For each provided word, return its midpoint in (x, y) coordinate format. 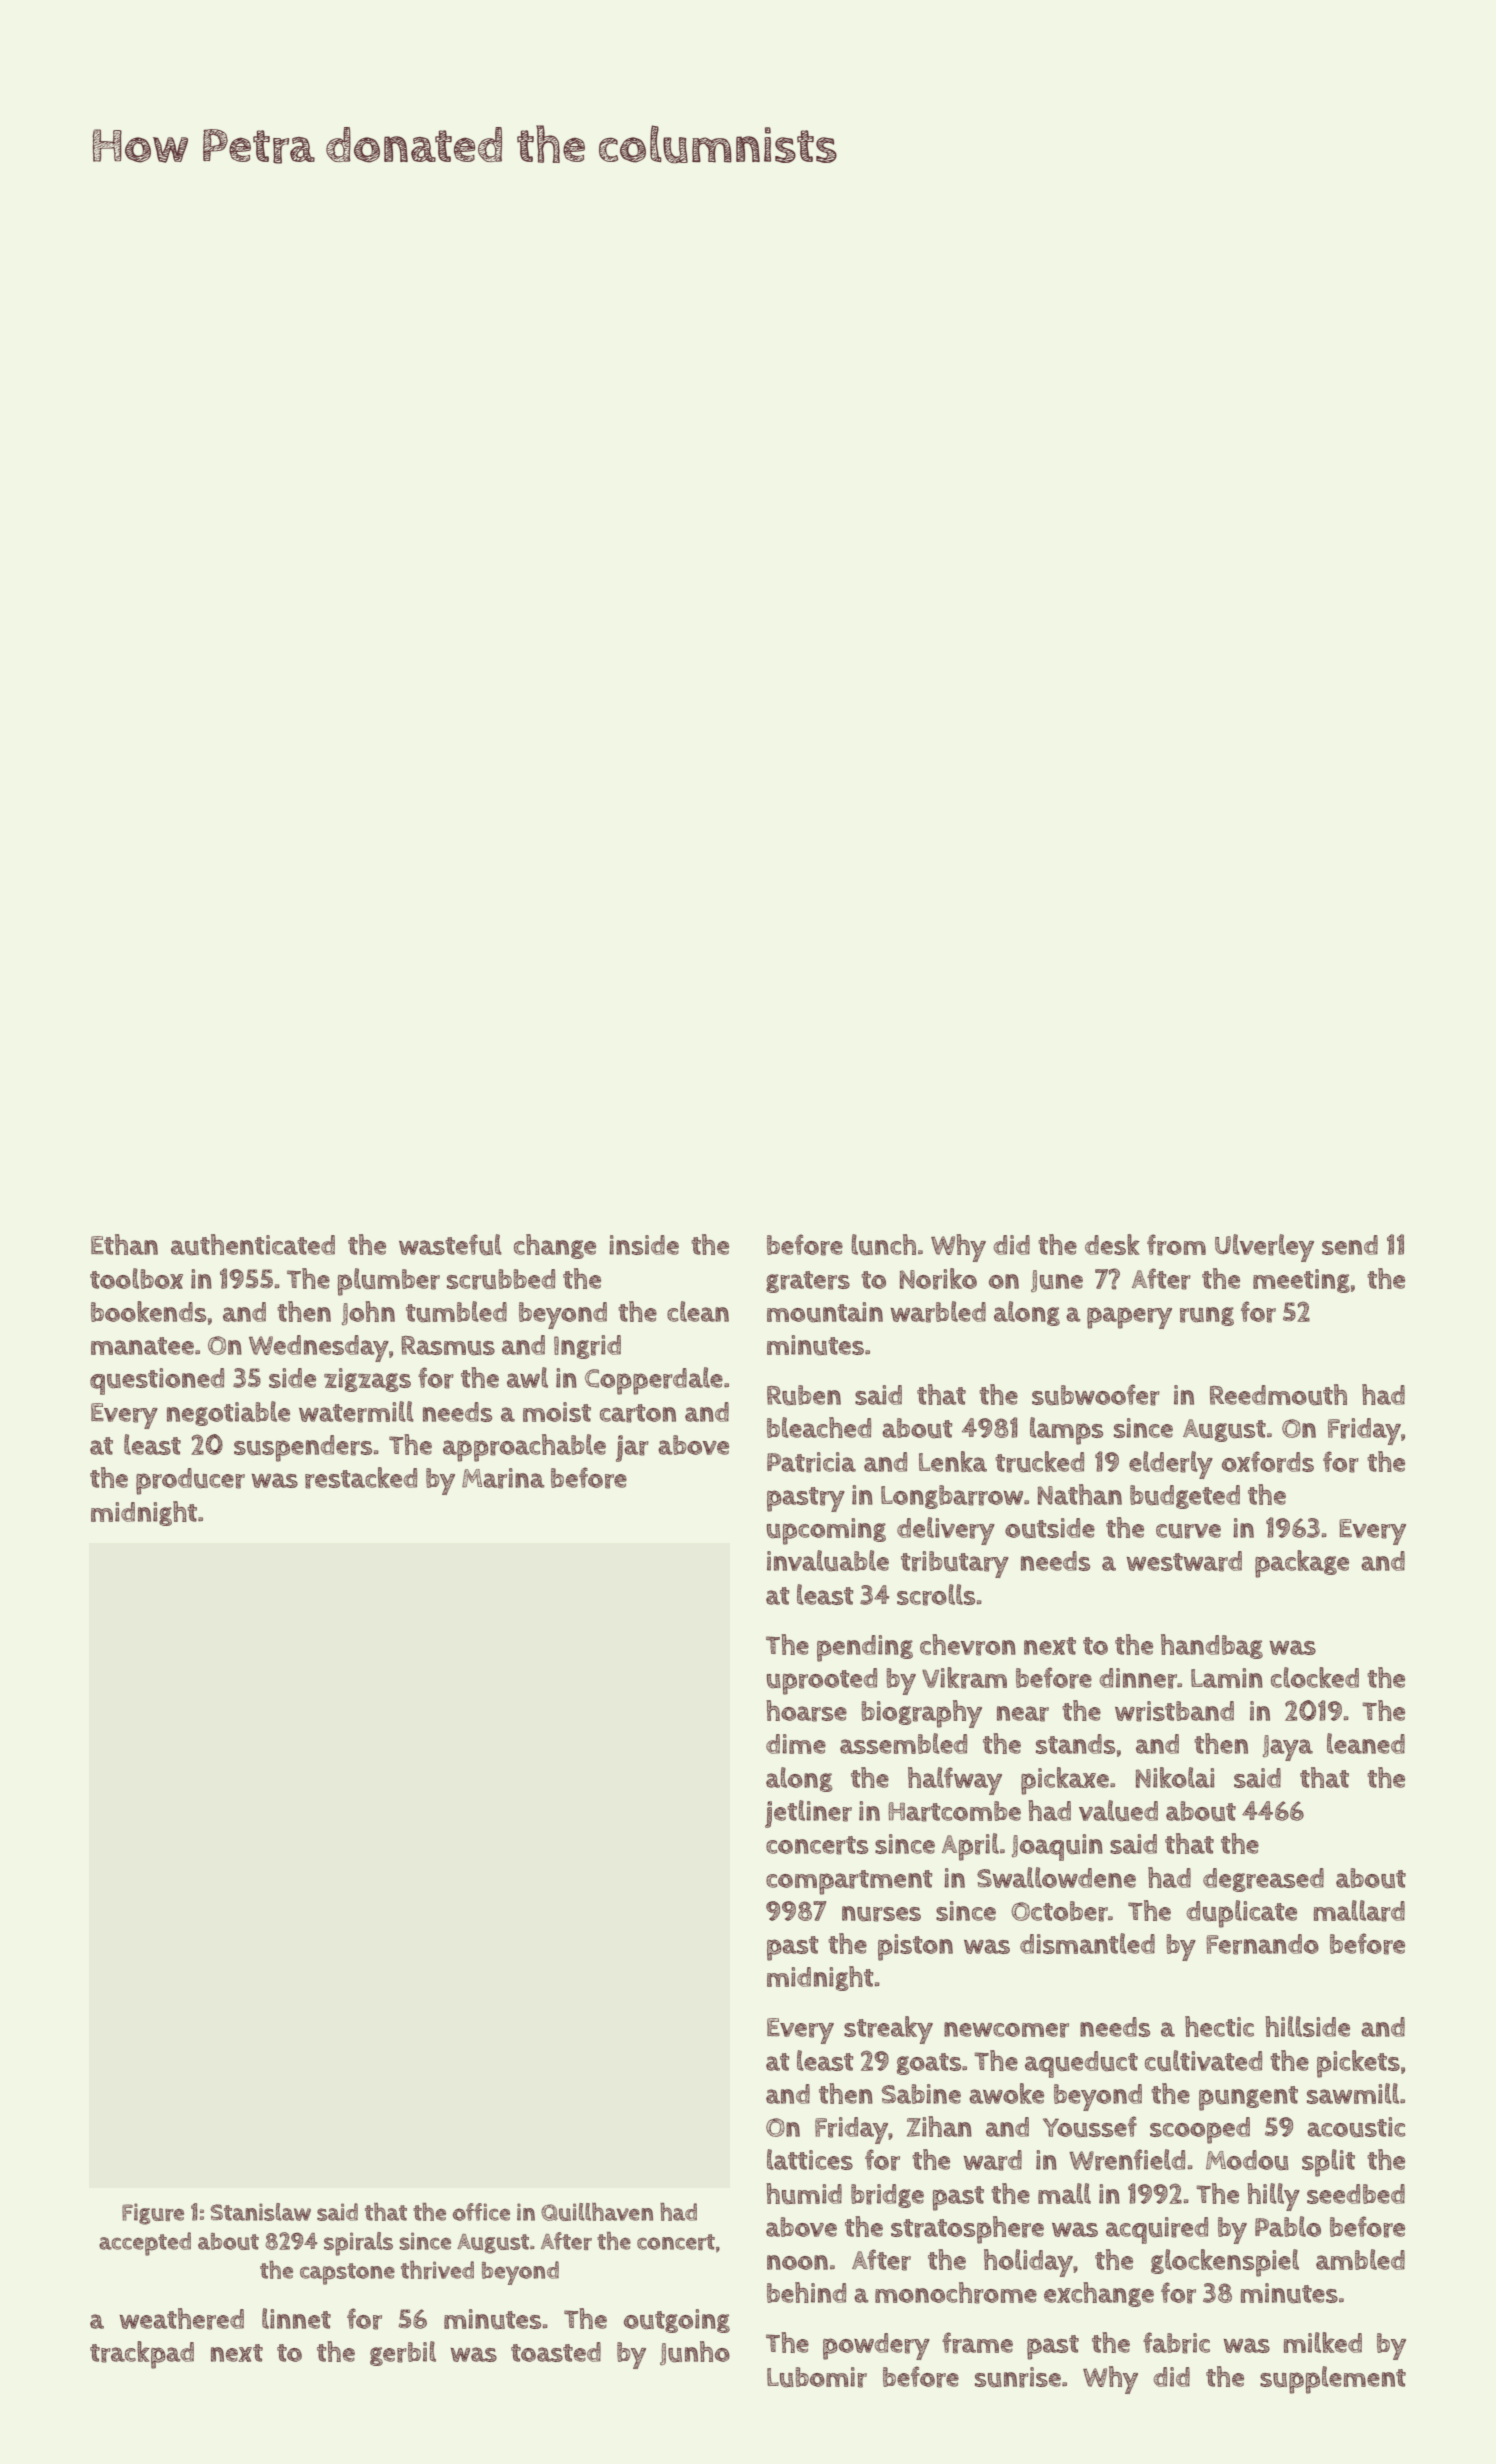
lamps (1066, 1431)
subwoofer (1096, 1395)
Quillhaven (597, 2212)
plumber (389, 1282)
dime (796, 1744)
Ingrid (587, 1347)
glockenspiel (1225, 2263)
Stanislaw (260, 2212)
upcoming (826, 1531)
